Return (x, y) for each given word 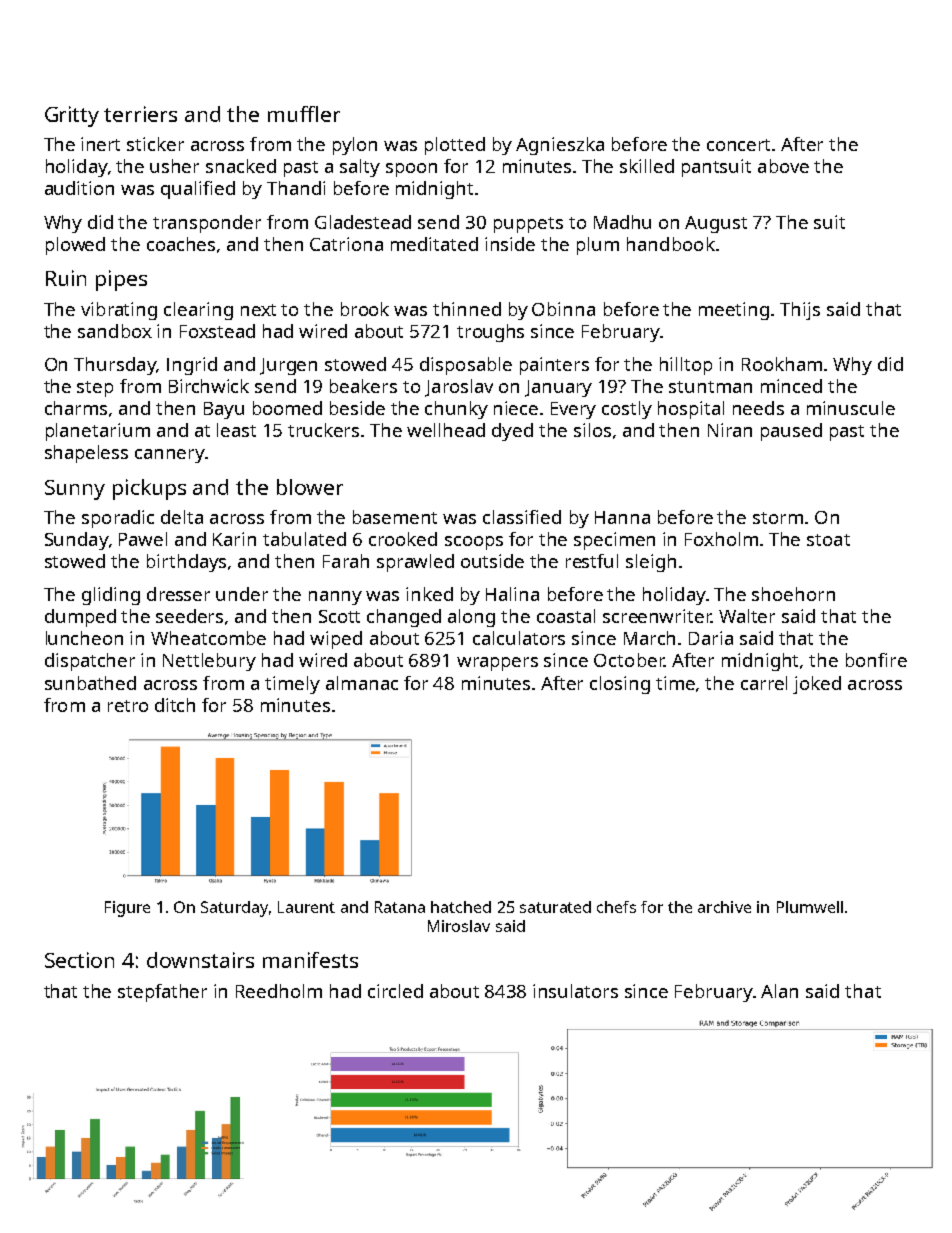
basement (395, 517)
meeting (734, 311)
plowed (75, 246)
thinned (467, 309)
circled (395, 991)
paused (791, 432)
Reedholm (279, 991)
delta (182, 517)
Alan (779, 991)
